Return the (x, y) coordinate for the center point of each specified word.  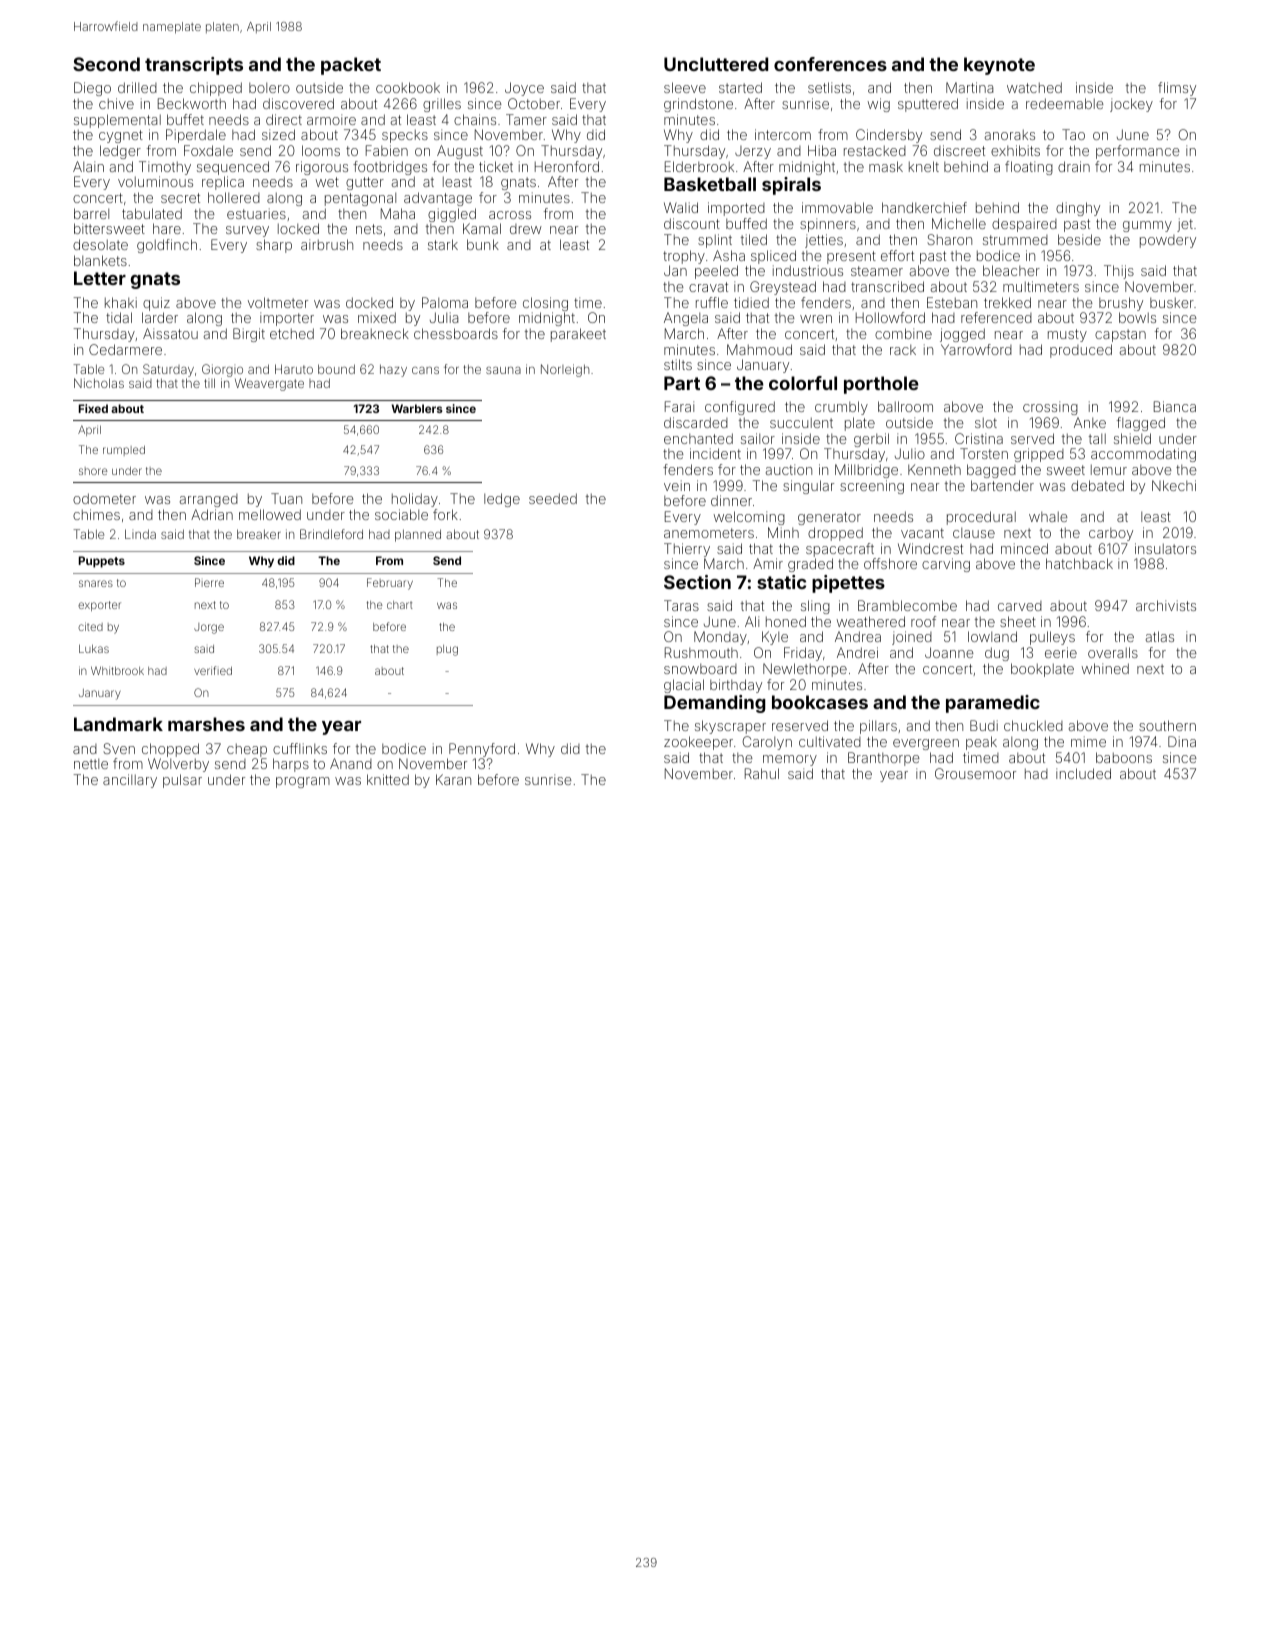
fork (445, 514)
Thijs (1119, 272)
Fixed (93, 408)
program (303, 782)
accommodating (1143, 455)
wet (327, 182)
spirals (791, 186)
